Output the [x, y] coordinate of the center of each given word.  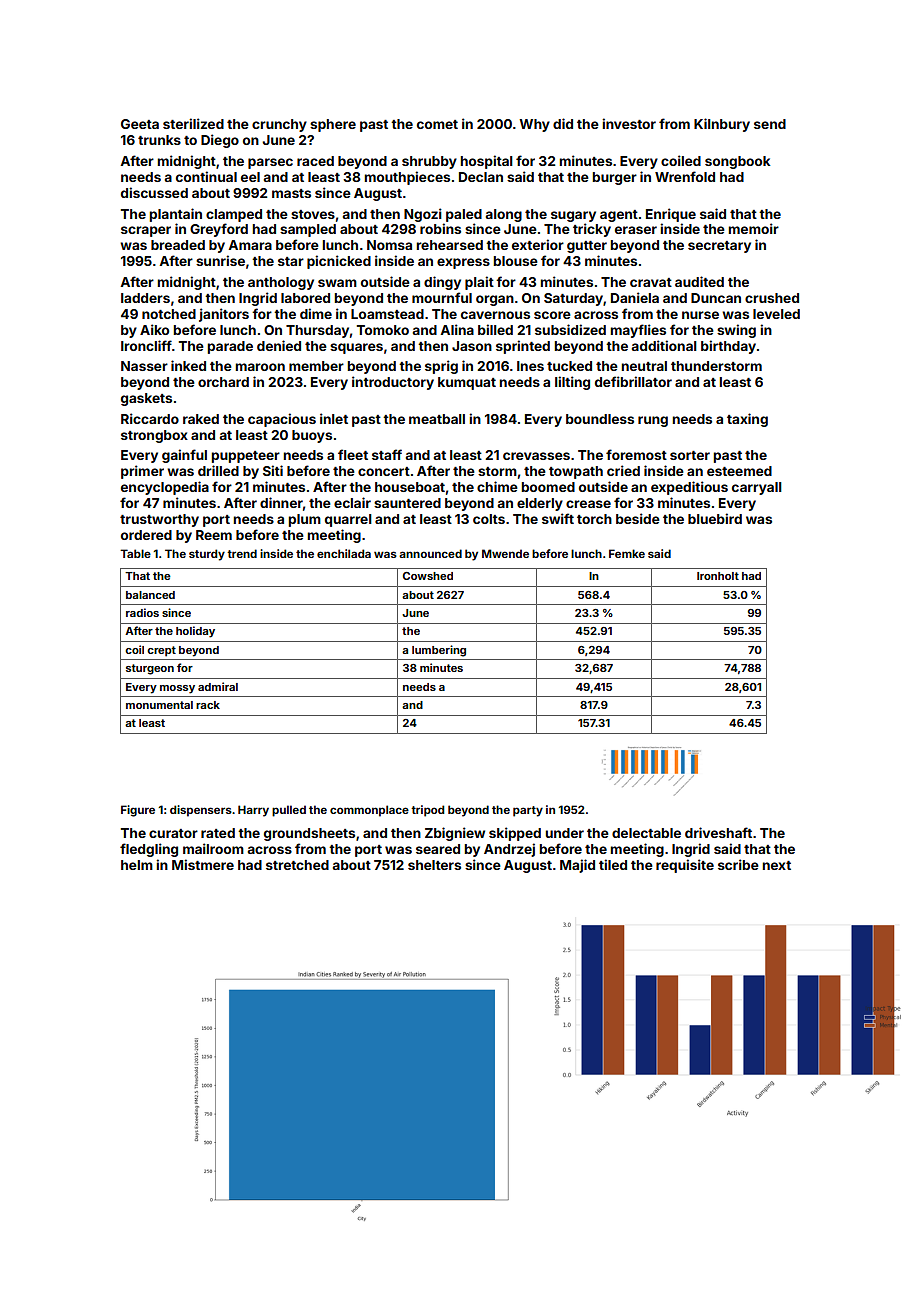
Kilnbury [722, 125]
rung [653, 421]
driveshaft [718, 832]
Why [534, 125]
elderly [540, 504]
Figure [138, 811]
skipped [515, 834]
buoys [312, 436]
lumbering [439, 651]
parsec [270, 163]
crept [161, 651]
